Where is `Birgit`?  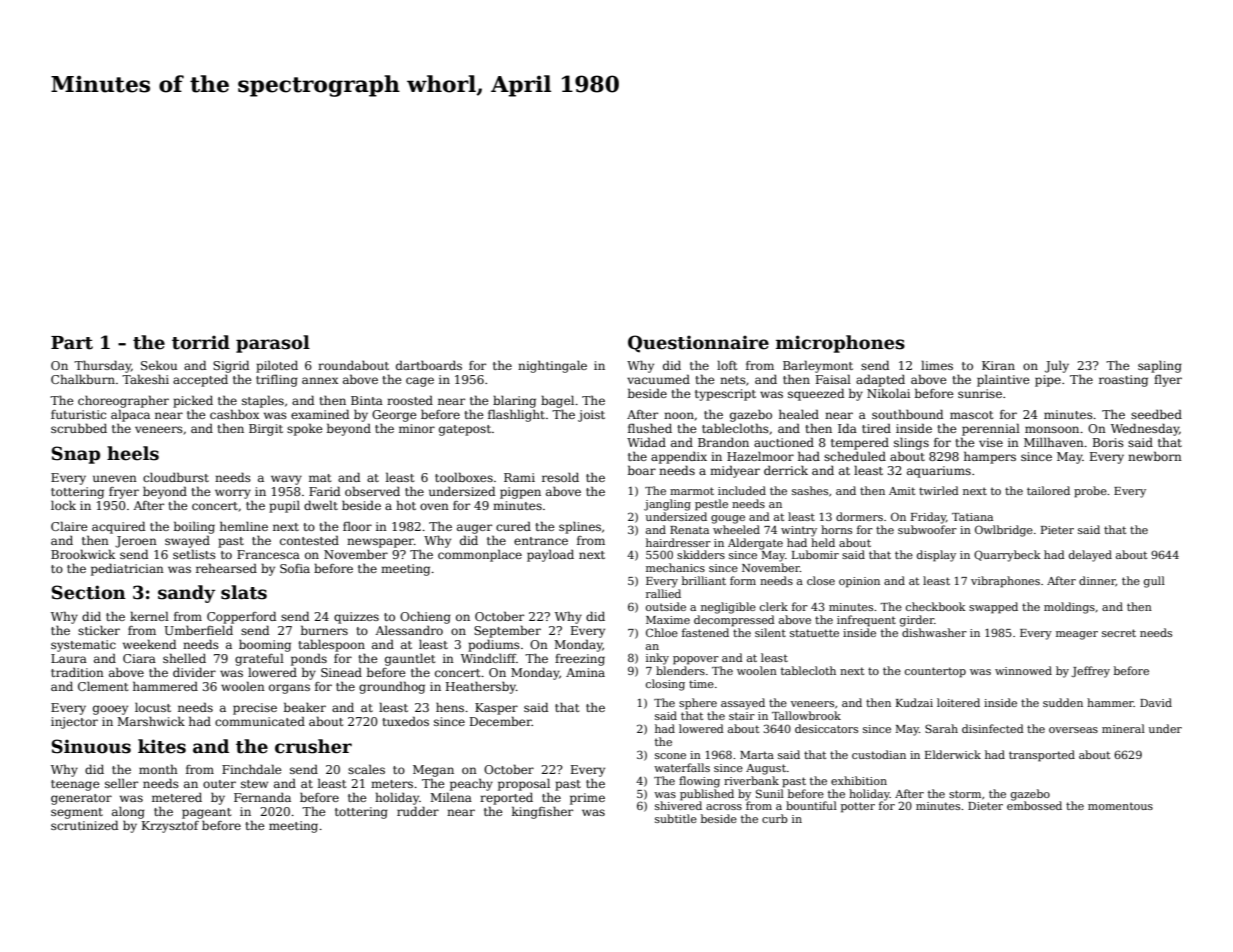
Birgit is located at coordinates (266, 430).
